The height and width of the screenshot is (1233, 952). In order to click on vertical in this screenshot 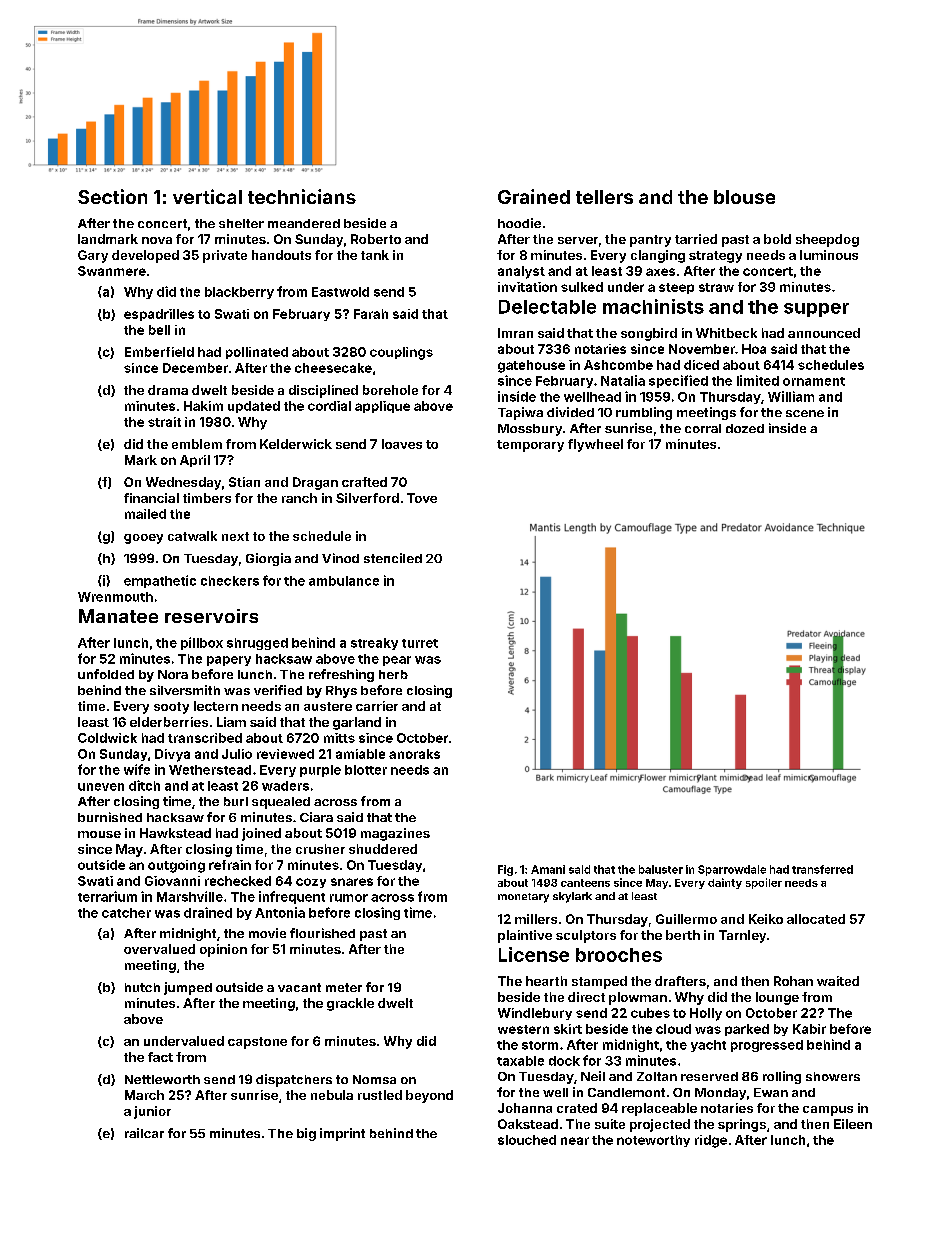, I will do `click(207, 196)`.
